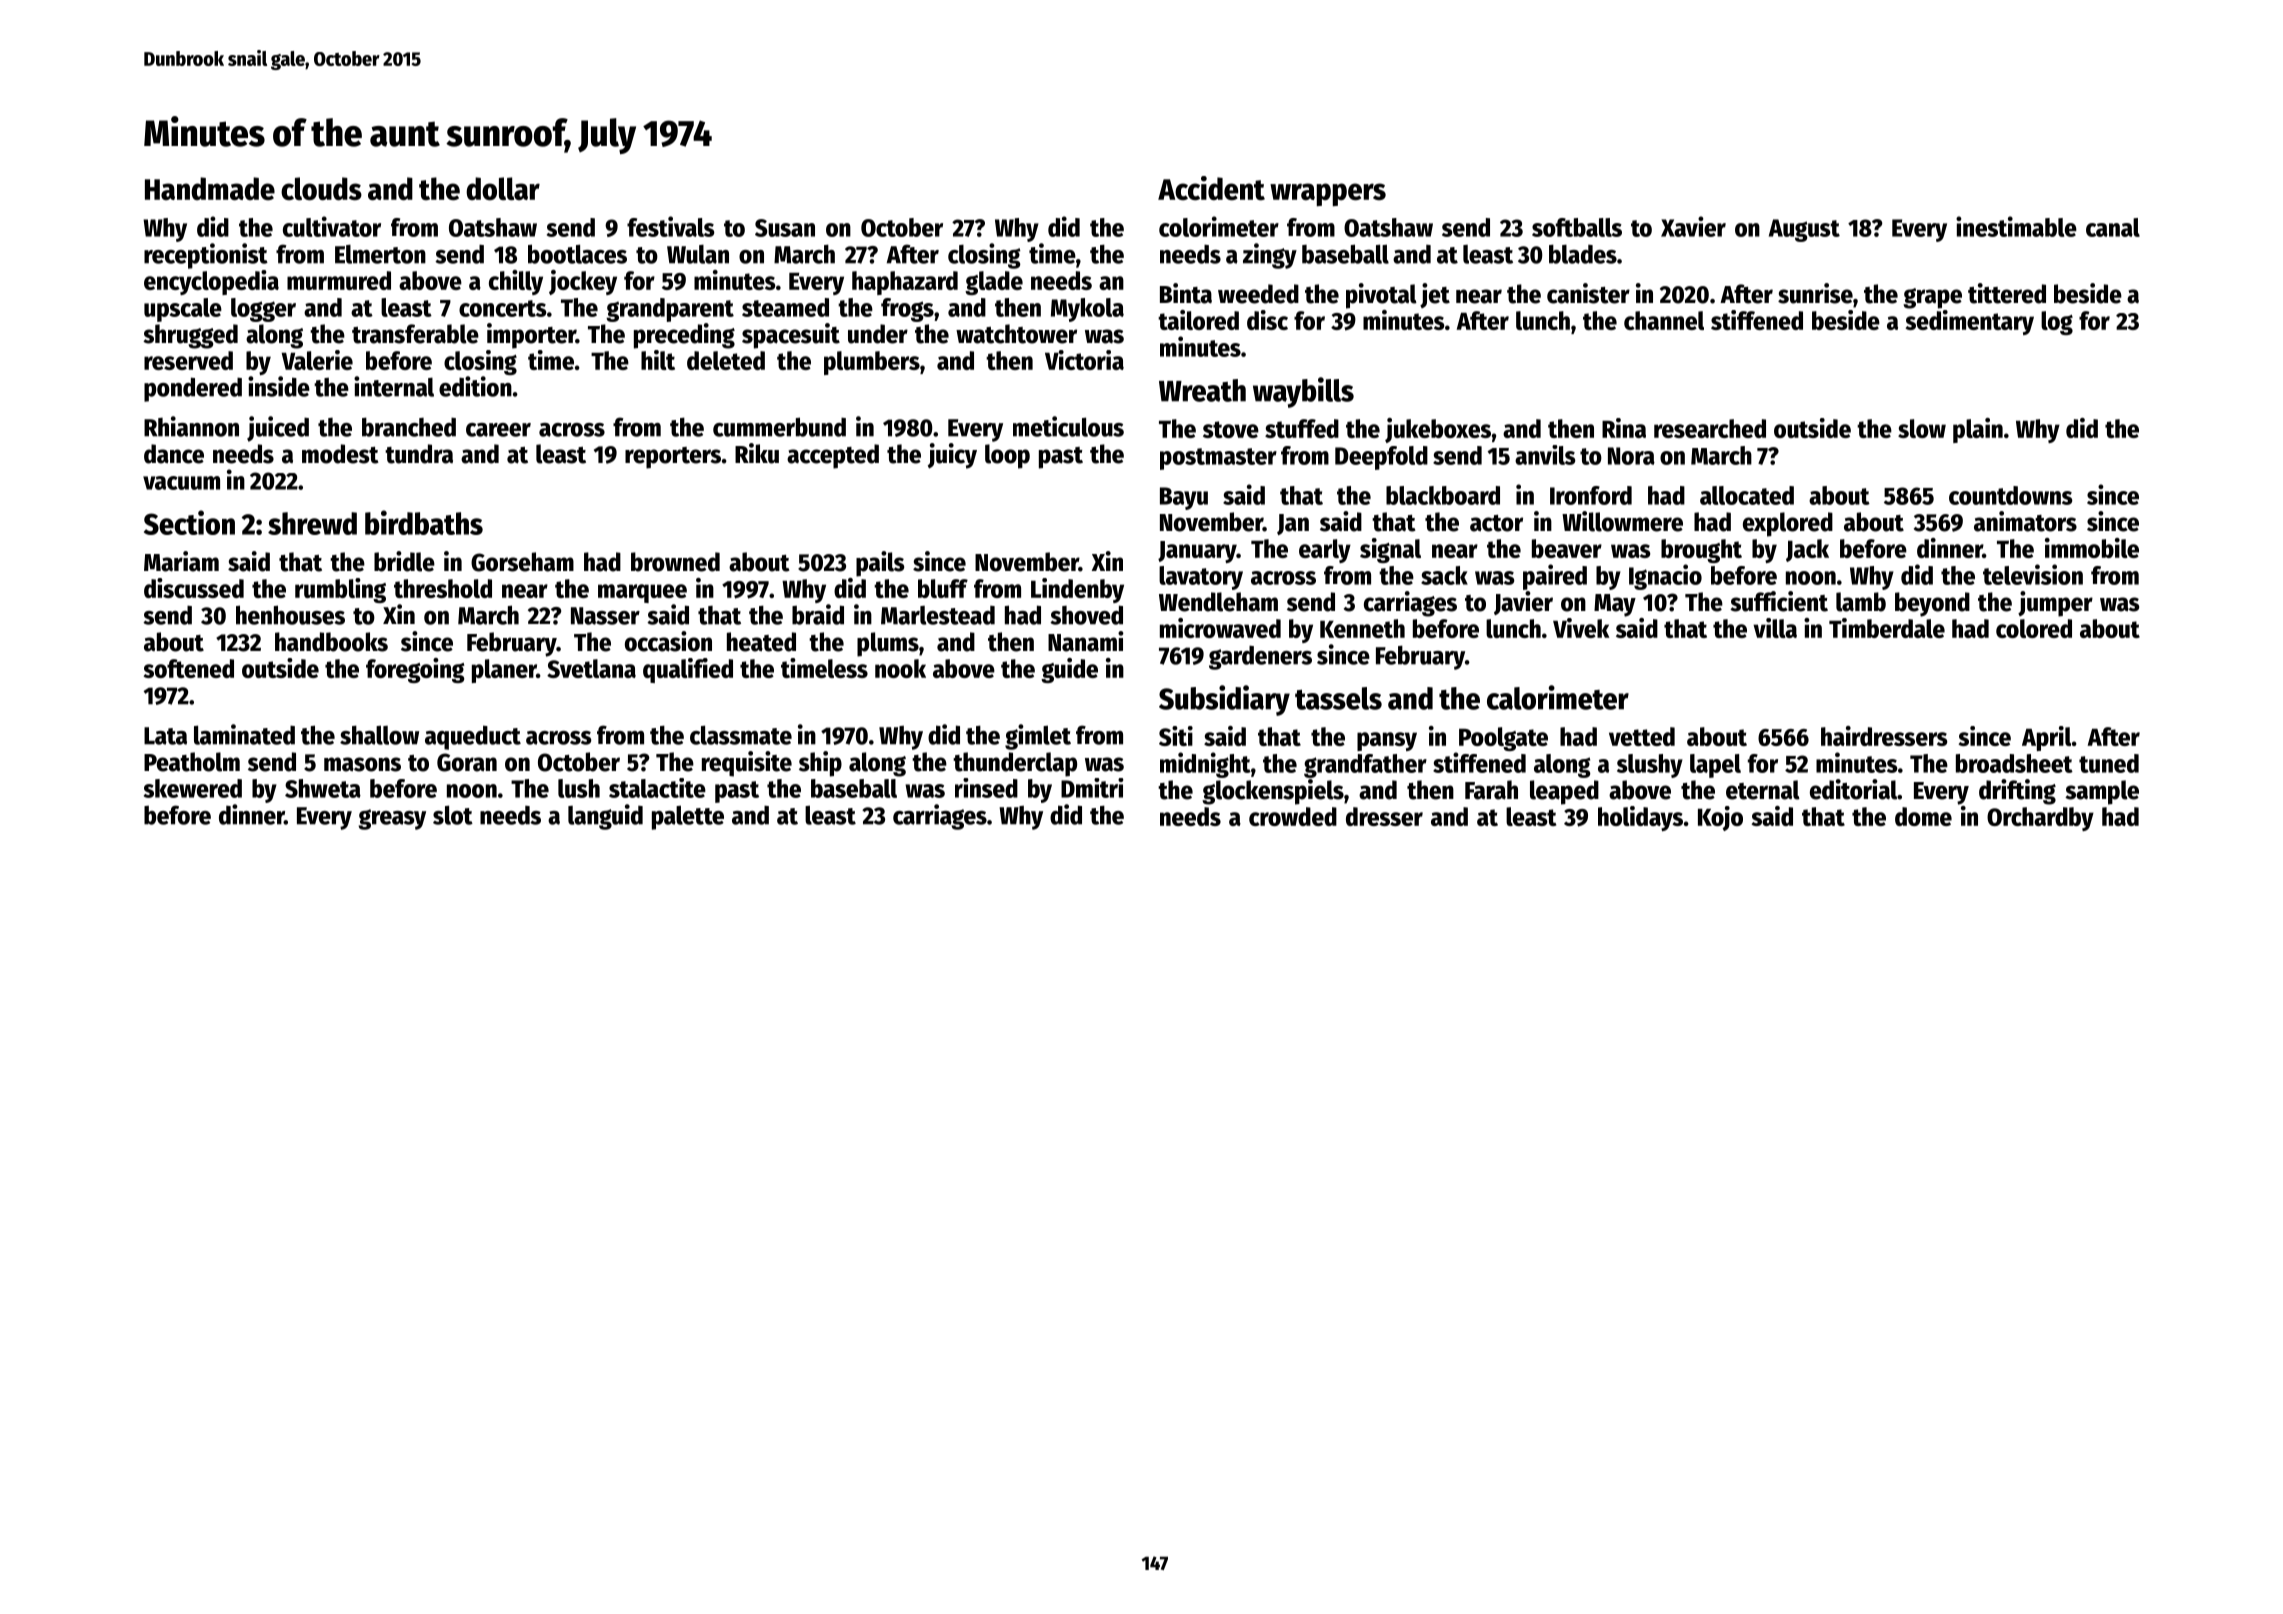 The width and height of the screenshot is (2283, 1614). What do you see at coordinates (1922, 428) in the screenshot?
I see `slow` at bounding box center [1922, 428].
